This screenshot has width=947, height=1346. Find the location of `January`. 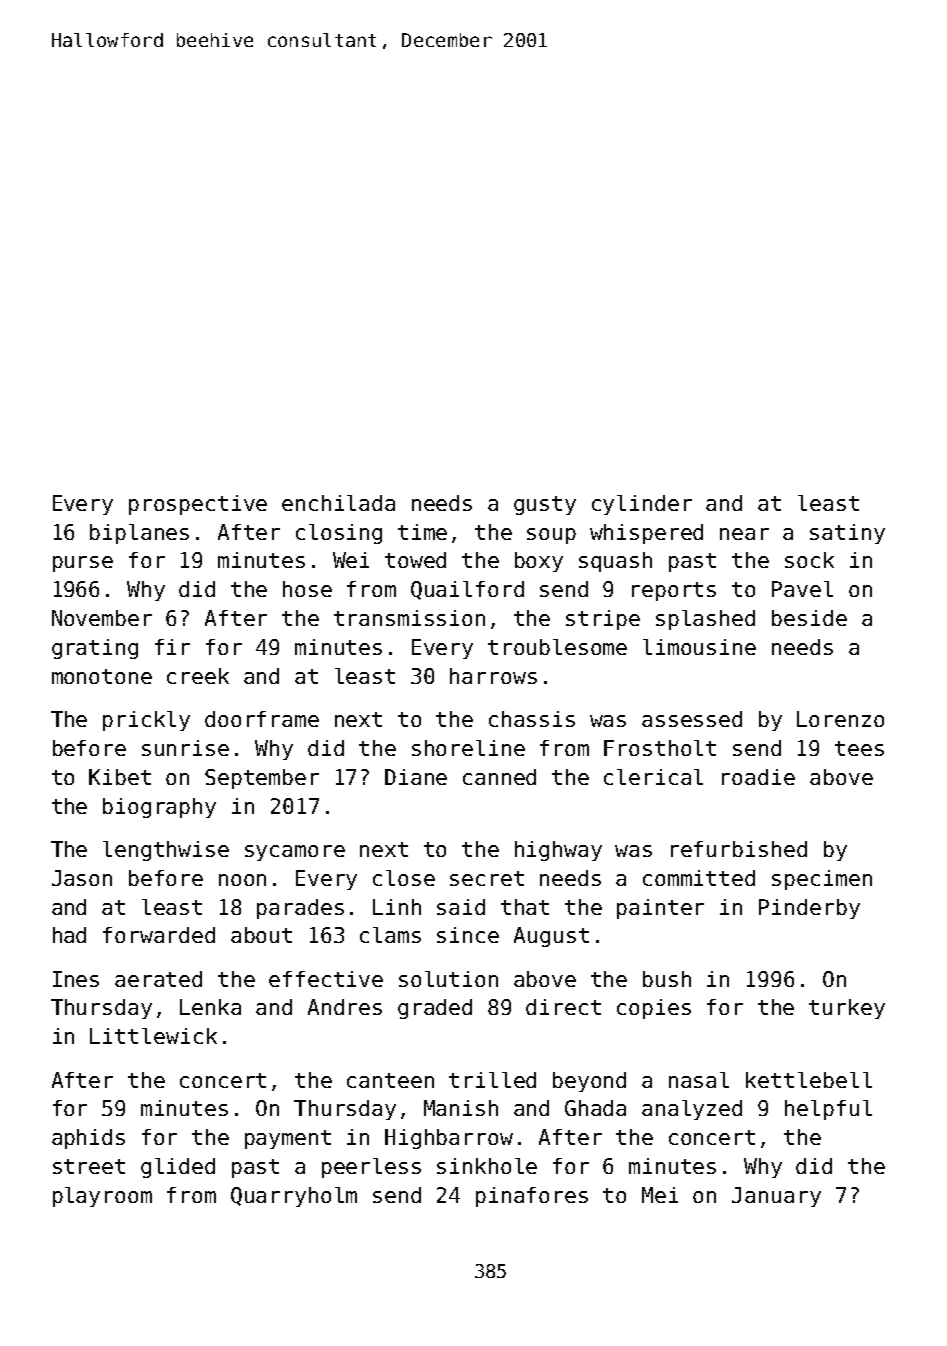

January is located at coordinates (776, 1197).
